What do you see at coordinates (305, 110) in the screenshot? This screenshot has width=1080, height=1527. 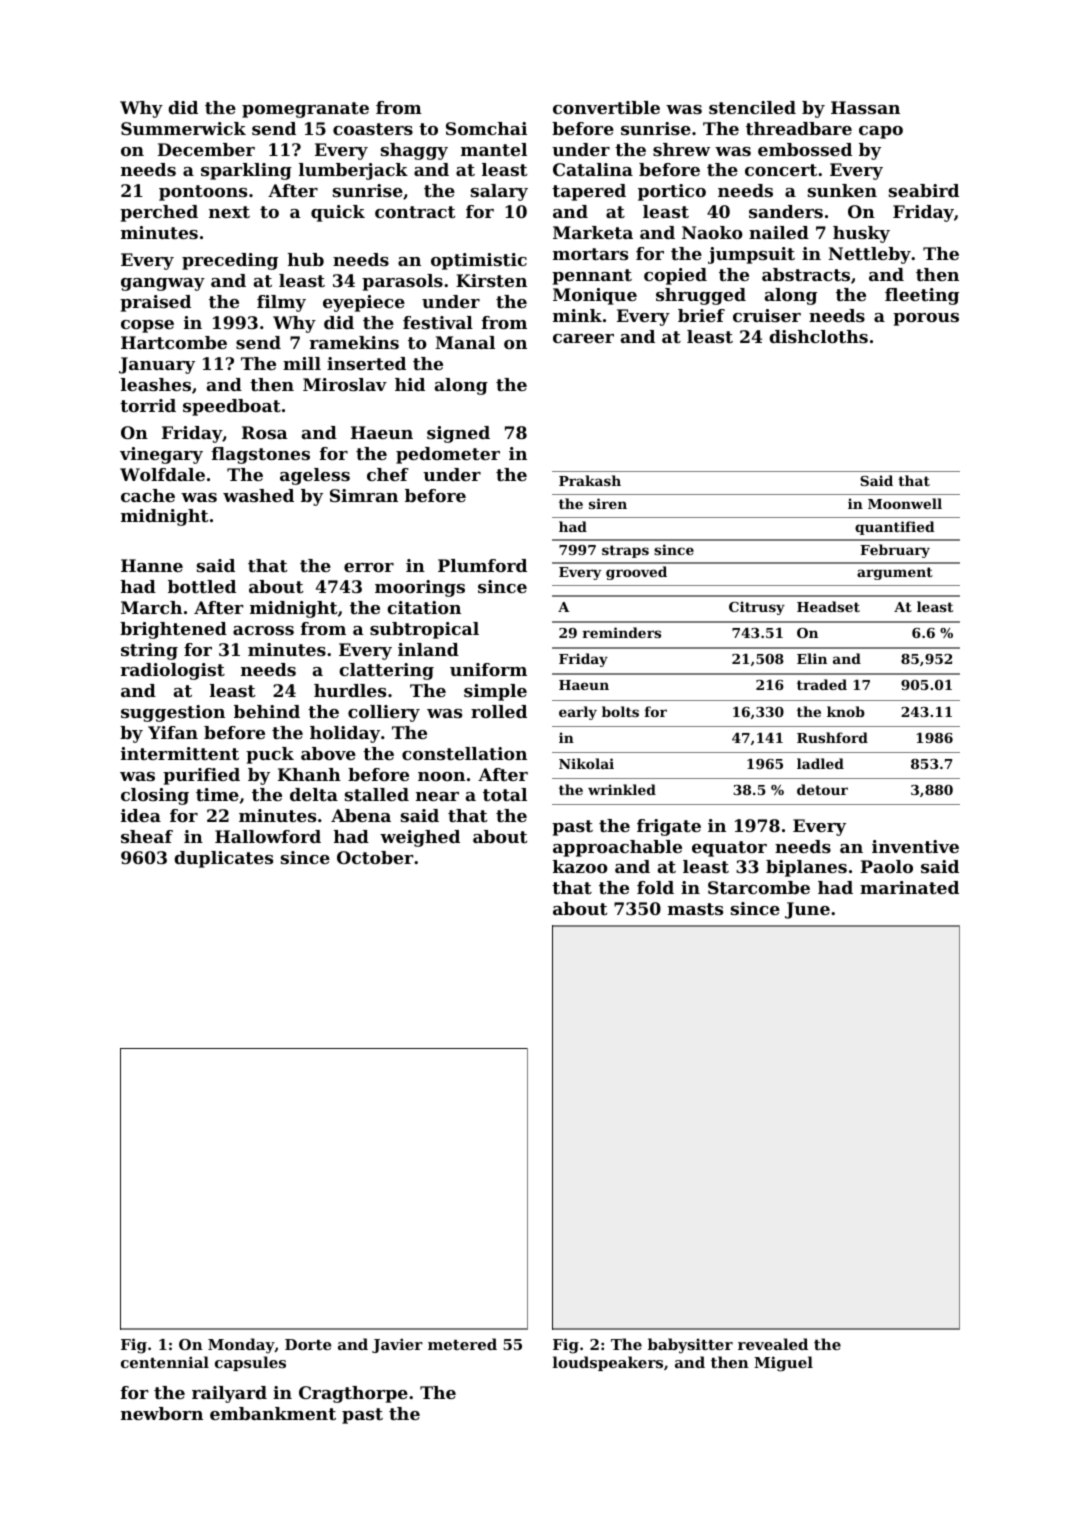 I see `pomegranate` at bounding box center [305, 110].
